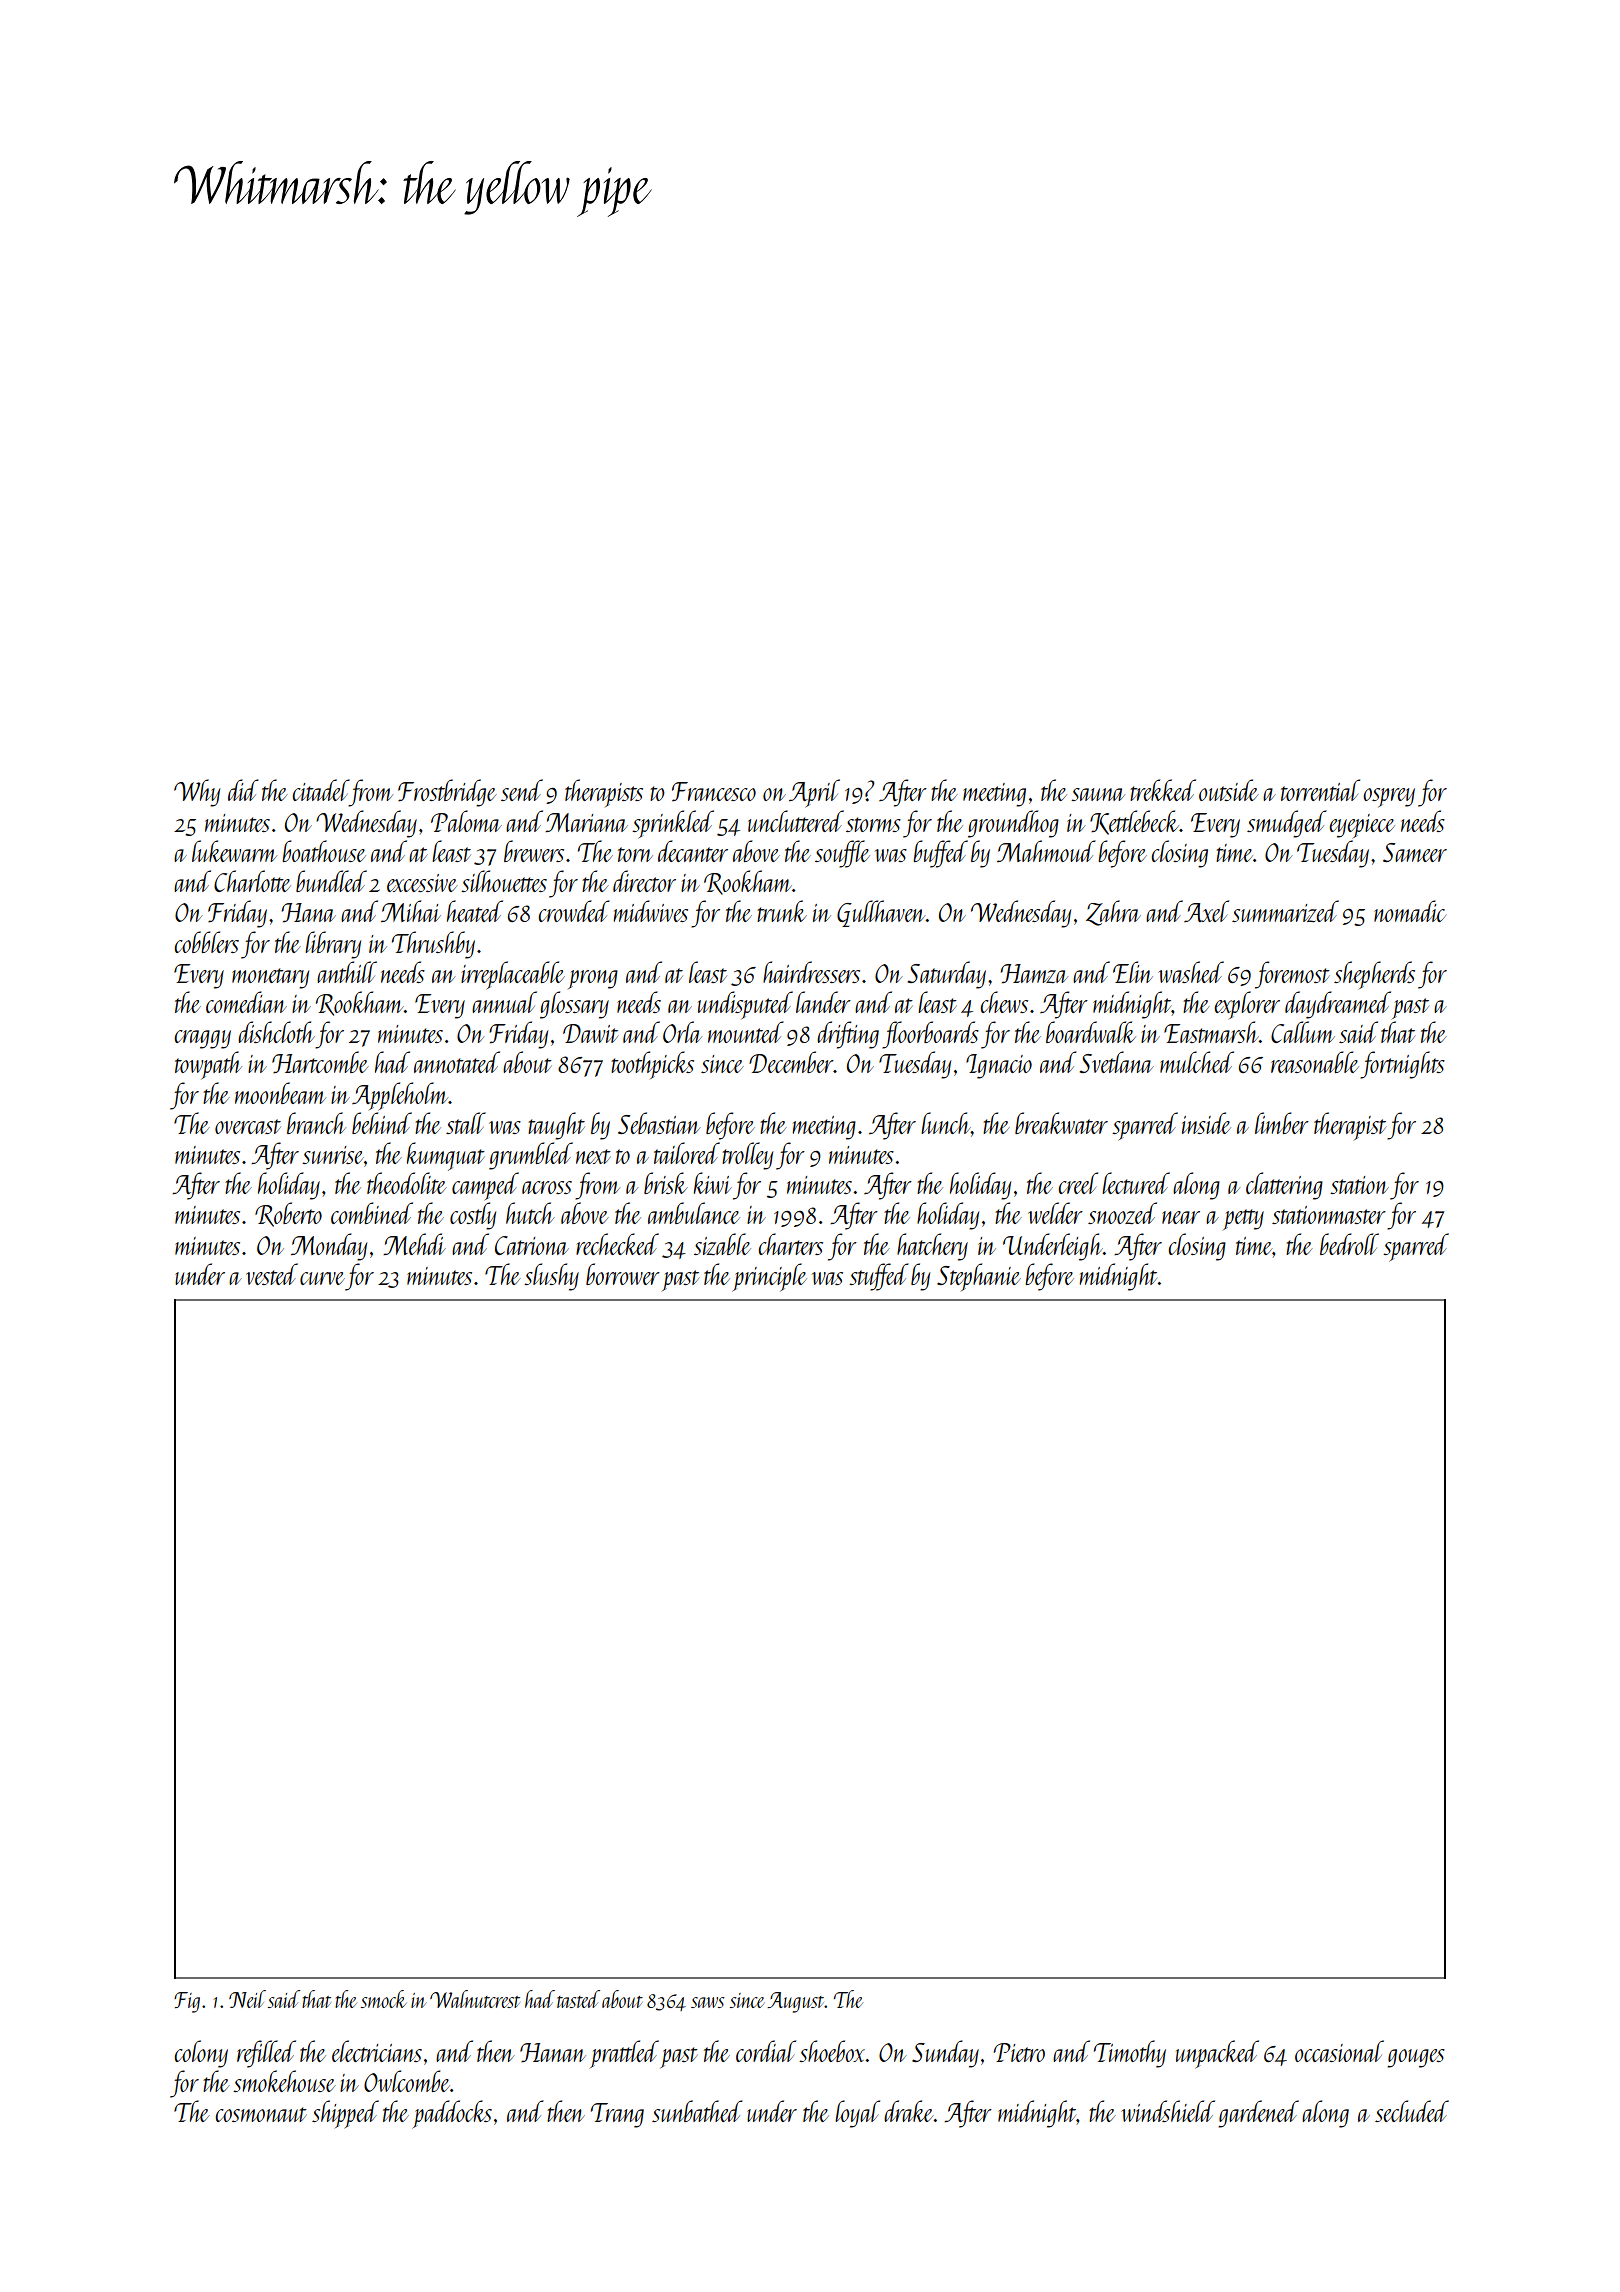  I want to click on bedroll, so click(1349, 1244).
